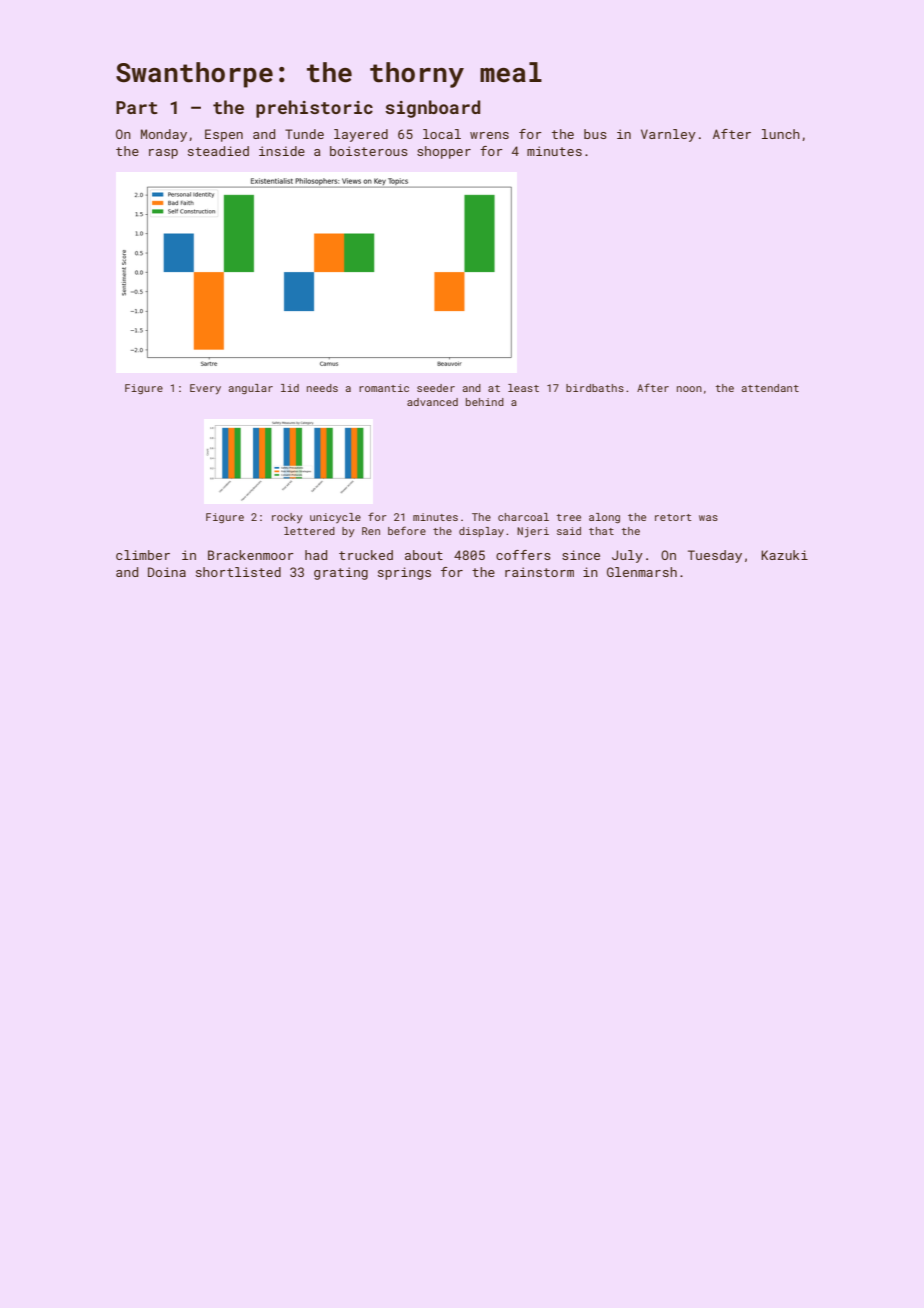 The image size is (924, 1308). Describe the element at coordinates (290, 388) in the screenshot. I see `lid` at that location.
